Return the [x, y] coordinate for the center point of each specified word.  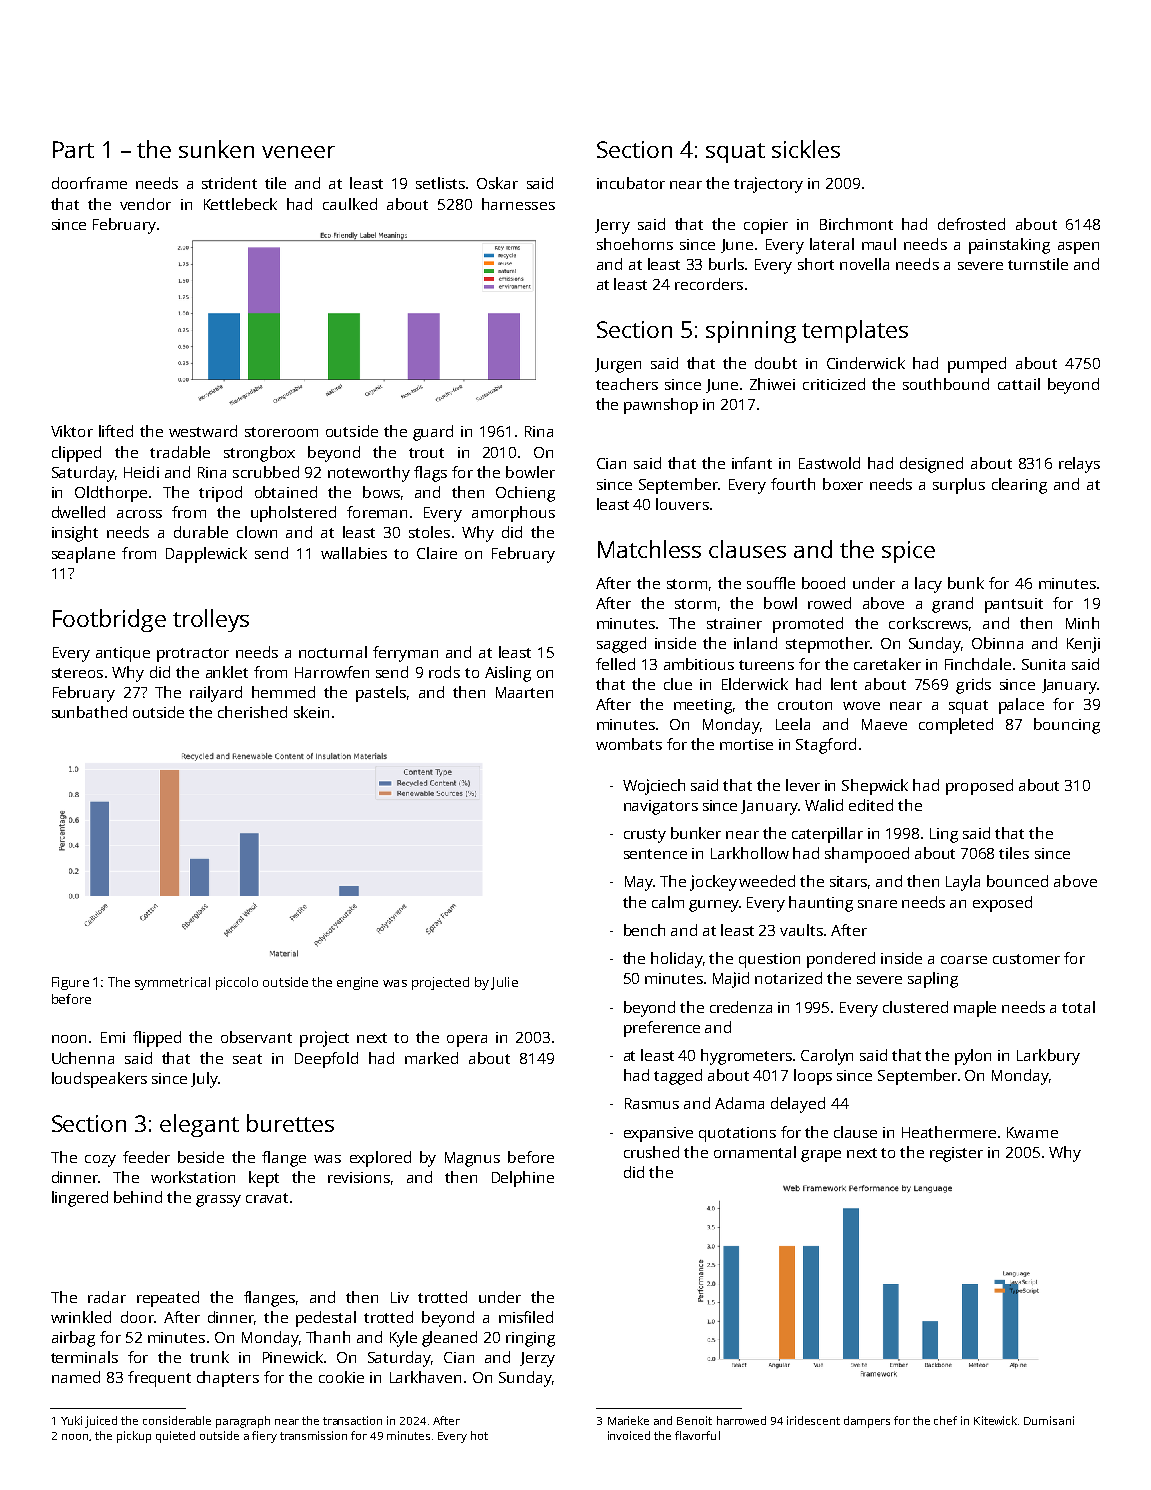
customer [1026, 959]
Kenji [1083, 645]
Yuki [71, 1420]
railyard [216, 694]
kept [264, 1179]
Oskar [497, 183]
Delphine [523, 1179]
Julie [504, 983]
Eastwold [829, 463]
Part [73, 149]
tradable [180, 452]
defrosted [971, 224]
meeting [703, 706]
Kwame [1032, 1132]
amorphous [513, 514]
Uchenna [83, 1058]
